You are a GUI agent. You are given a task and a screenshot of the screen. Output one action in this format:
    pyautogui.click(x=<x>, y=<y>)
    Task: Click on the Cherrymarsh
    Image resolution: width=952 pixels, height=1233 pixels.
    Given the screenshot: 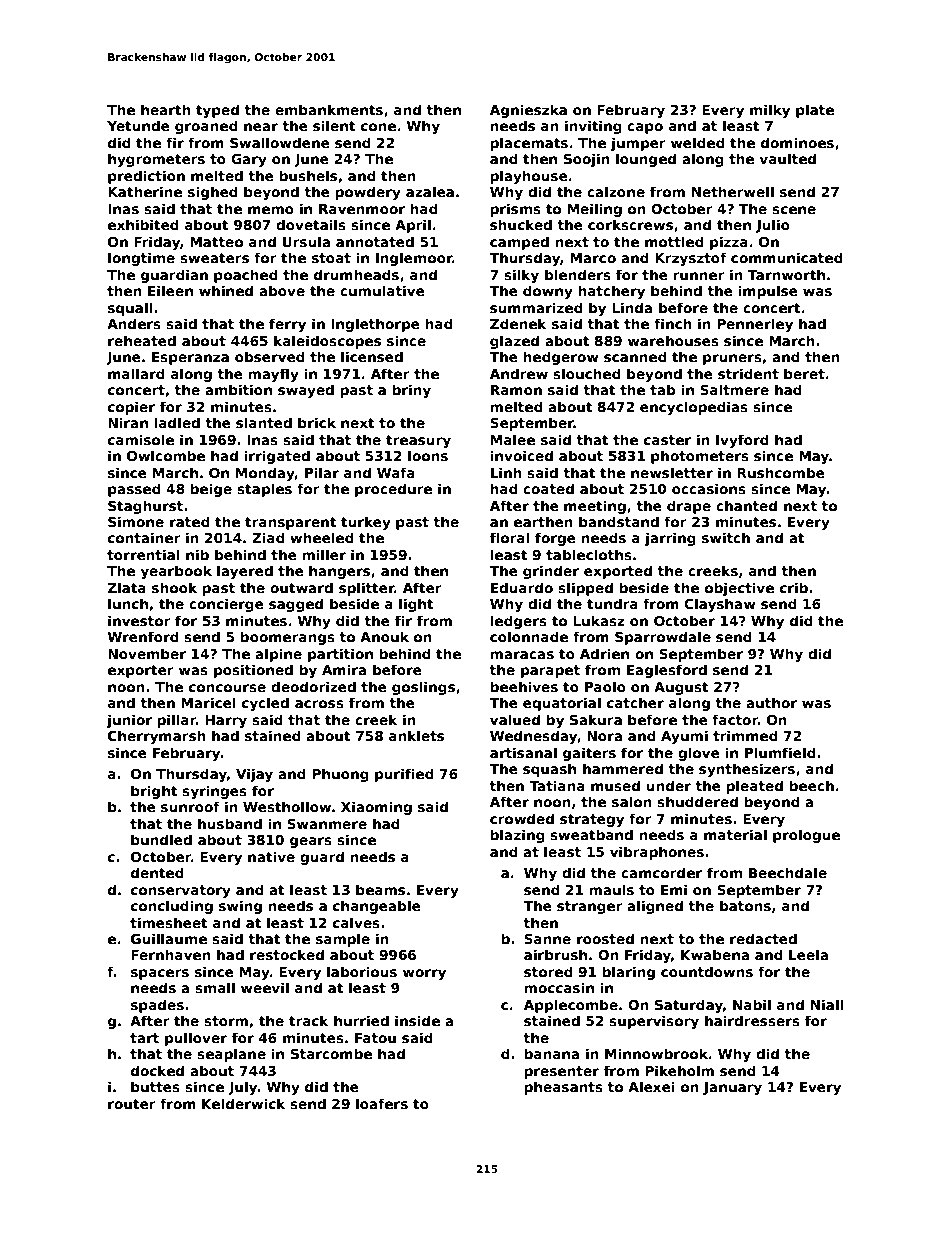 What is the action you would take?
    pyautogui.click(x=157, y=737)
